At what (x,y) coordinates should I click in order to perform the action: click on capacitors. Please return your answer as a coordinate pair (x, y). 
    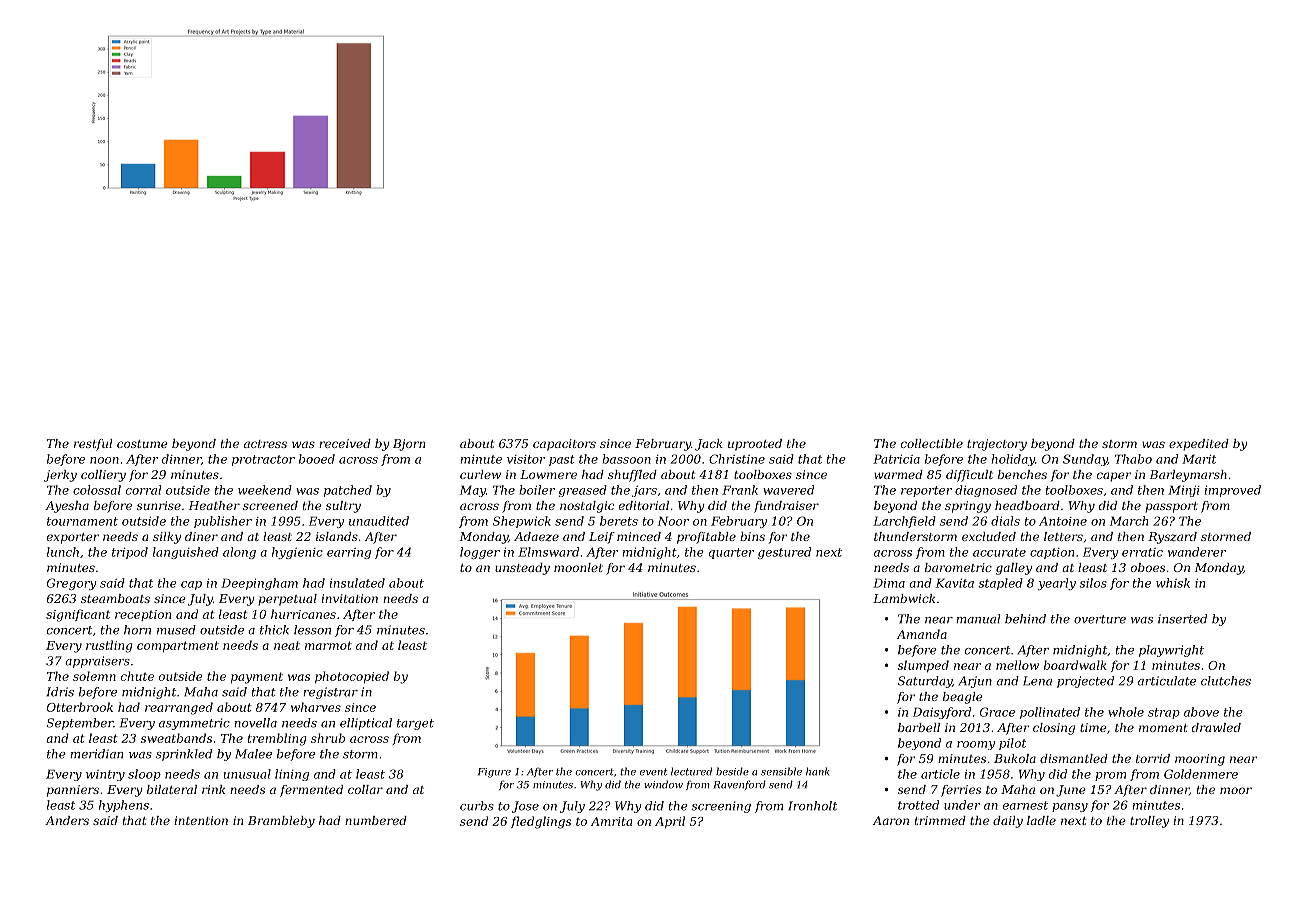
    Looking at the image, I should click on (564, 445).
